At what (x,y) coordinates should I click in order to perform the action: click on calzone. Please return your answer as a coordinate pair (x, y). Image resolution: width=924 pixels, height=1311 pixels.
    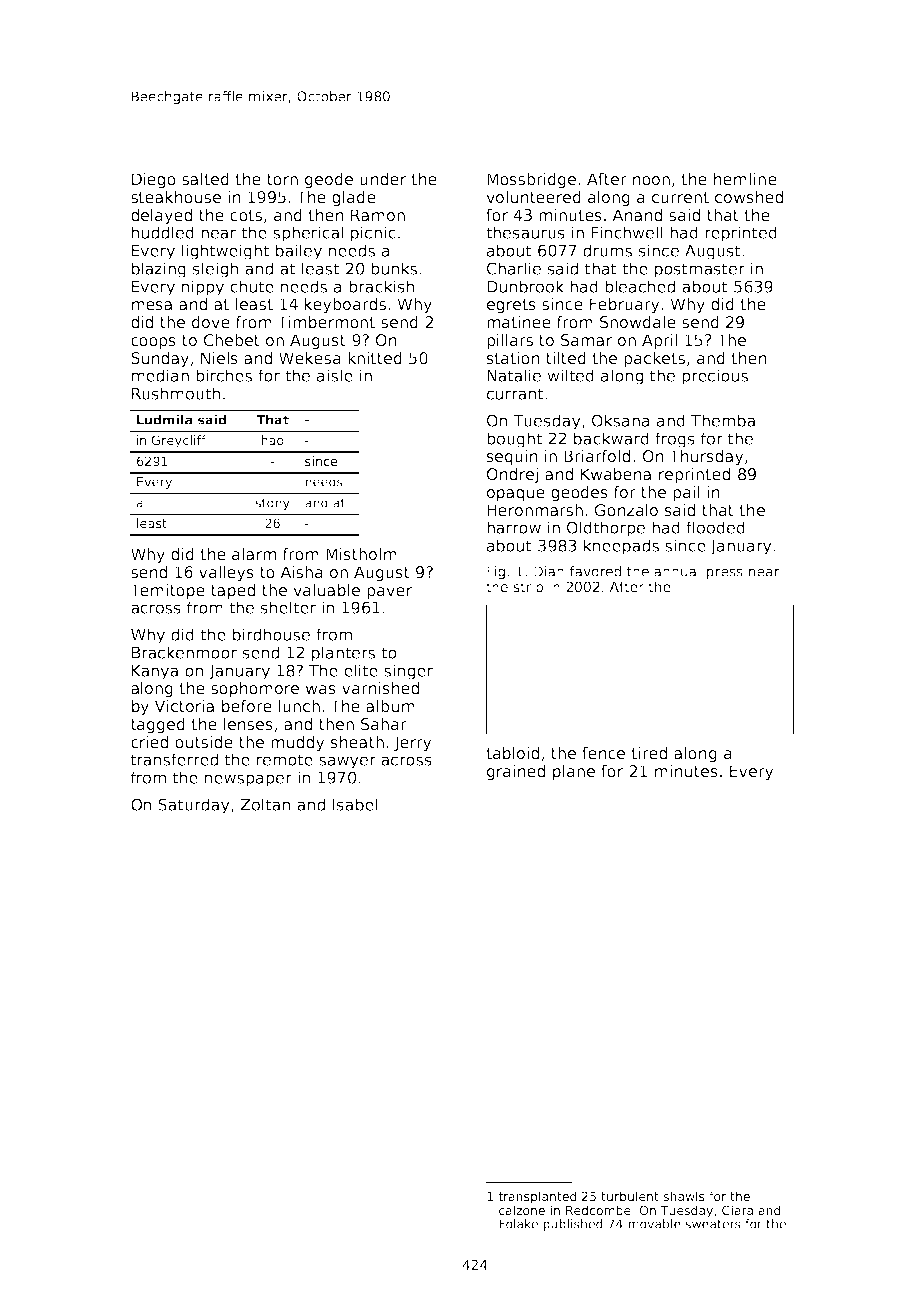
    Looking at the image, I should click on (522, 1210).
